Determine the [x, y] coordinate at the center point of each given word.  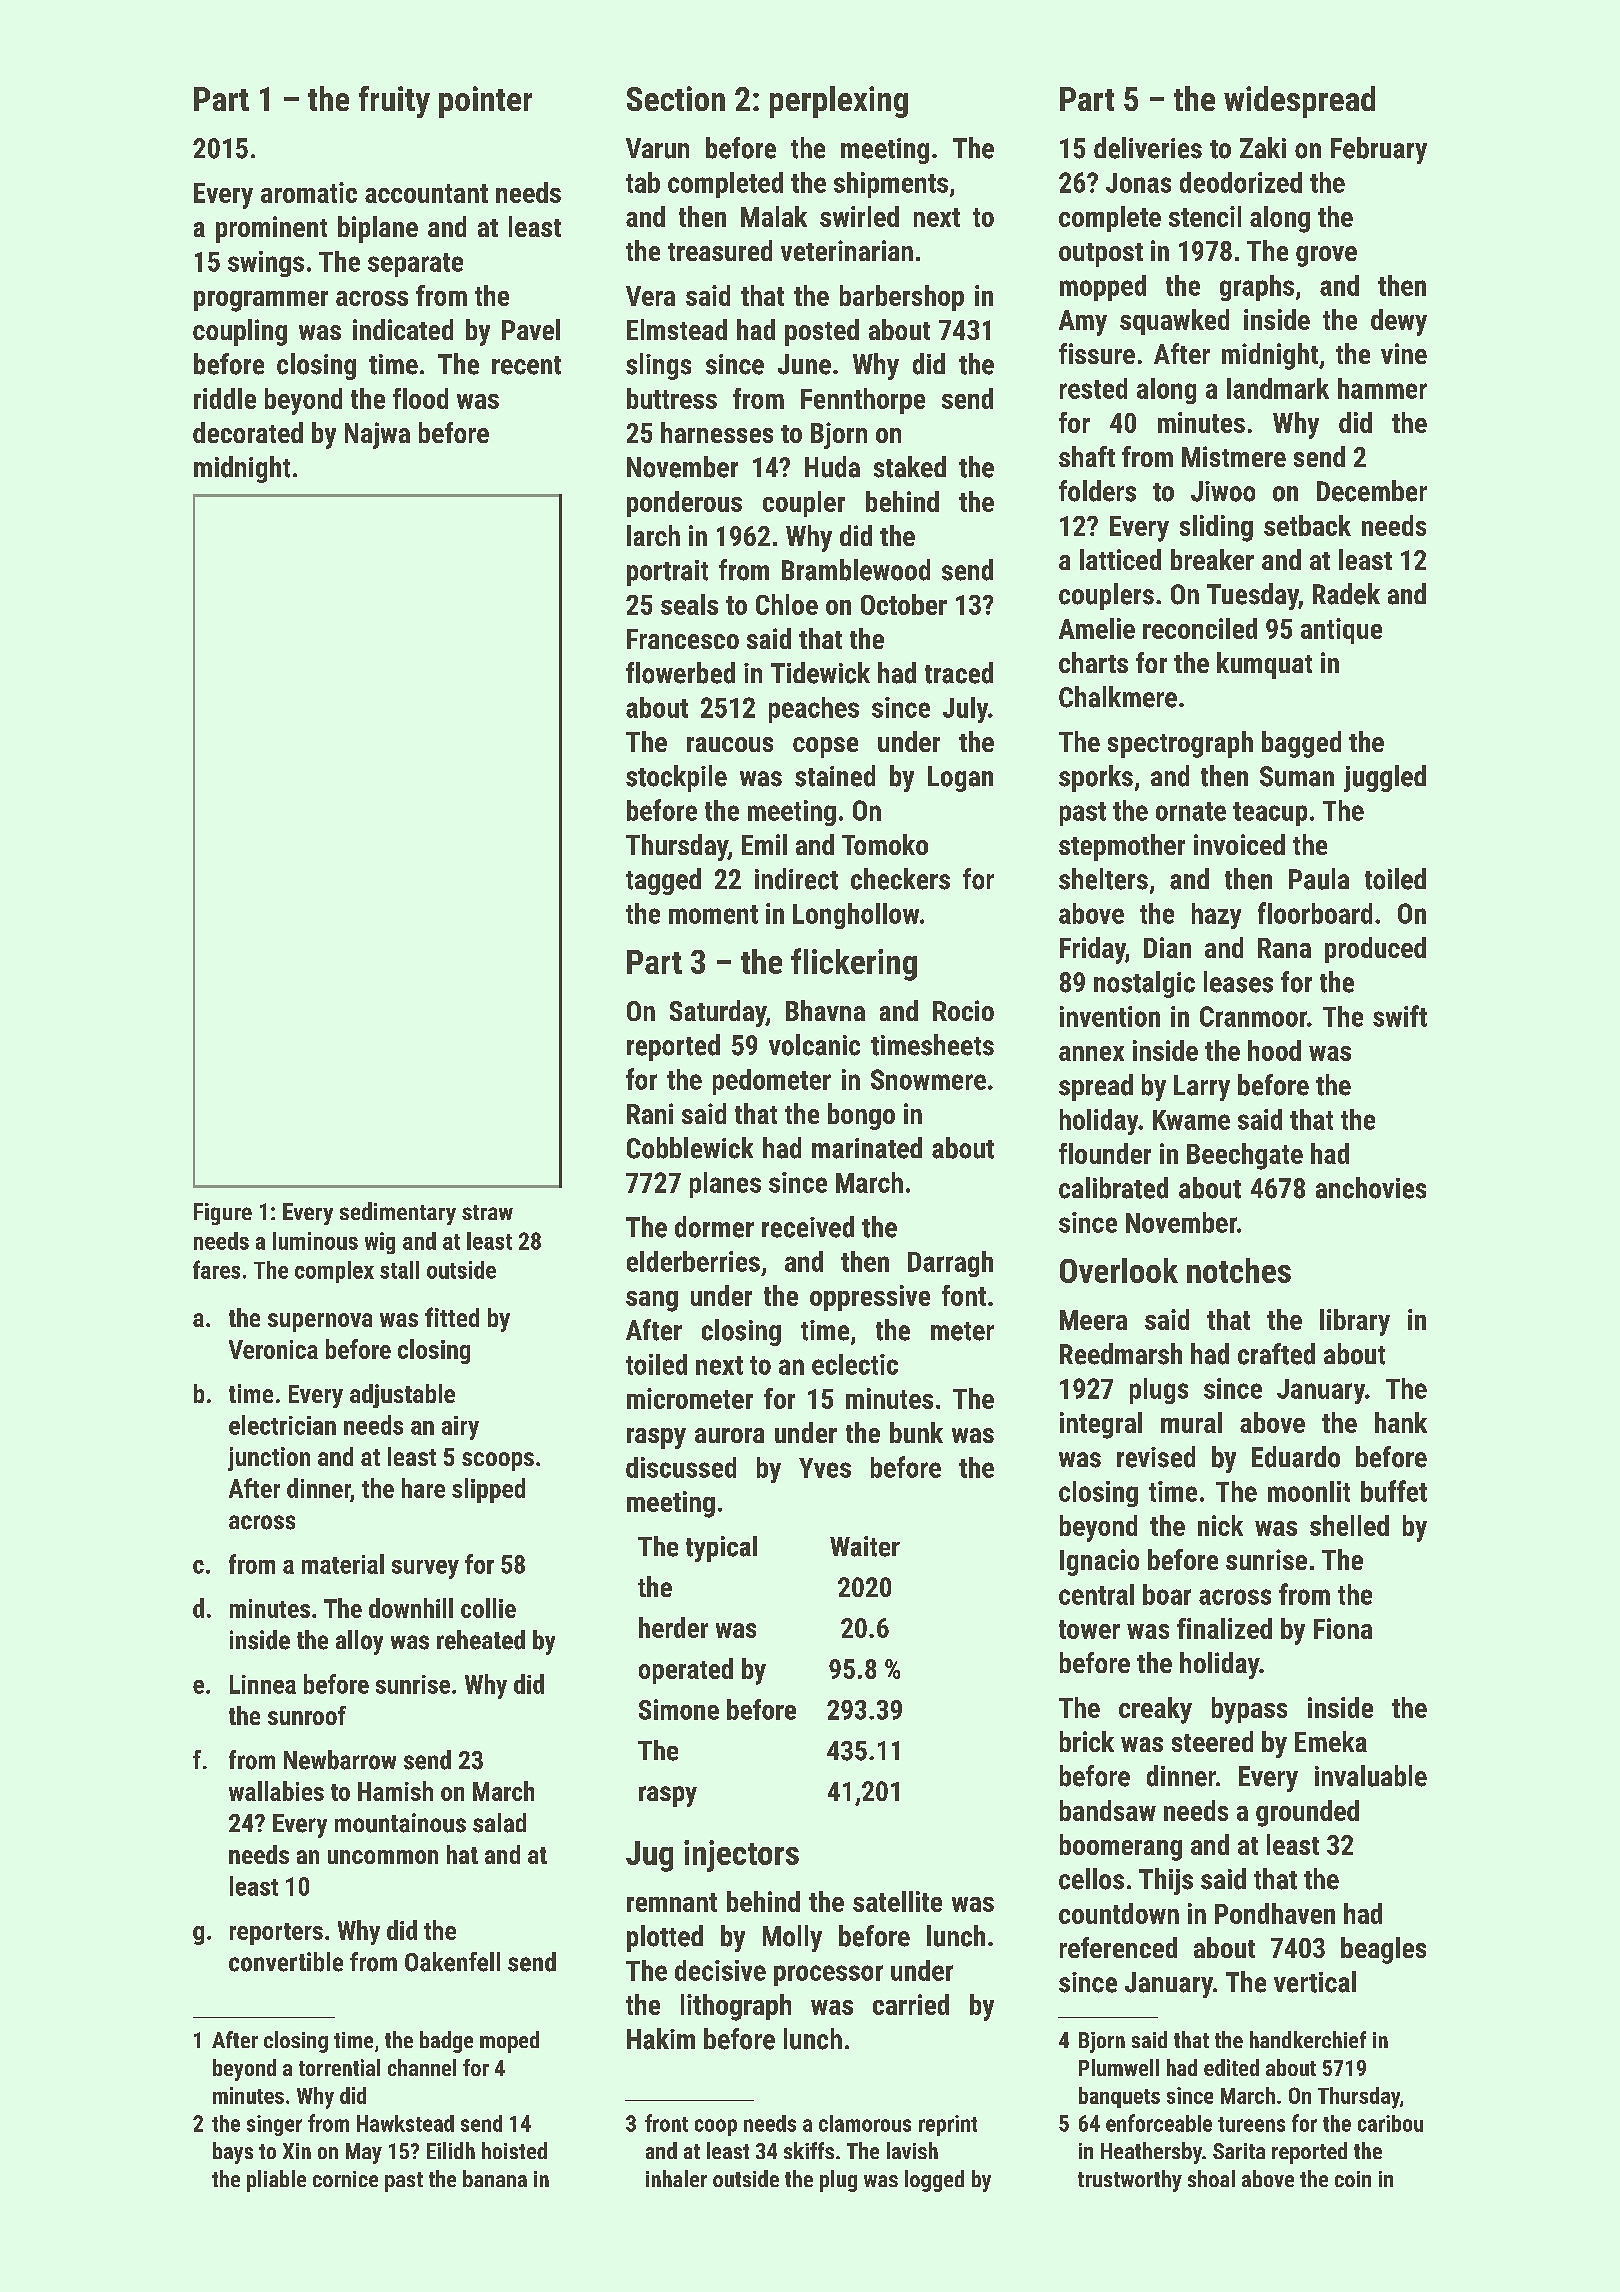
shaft [1087, 456]
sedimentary [398, 1213]
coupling [240, 332]
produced [1375, 950]
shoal [1211, 2178]
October [904, 604]
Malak [774, 216]
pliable [276, 2181]
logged [934, 2181]
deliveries [1148, 148]
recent [526, 365]
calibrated [1113, 1188]
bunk [916, 1432]
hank [1401, 1422]
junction [269, 1459]
